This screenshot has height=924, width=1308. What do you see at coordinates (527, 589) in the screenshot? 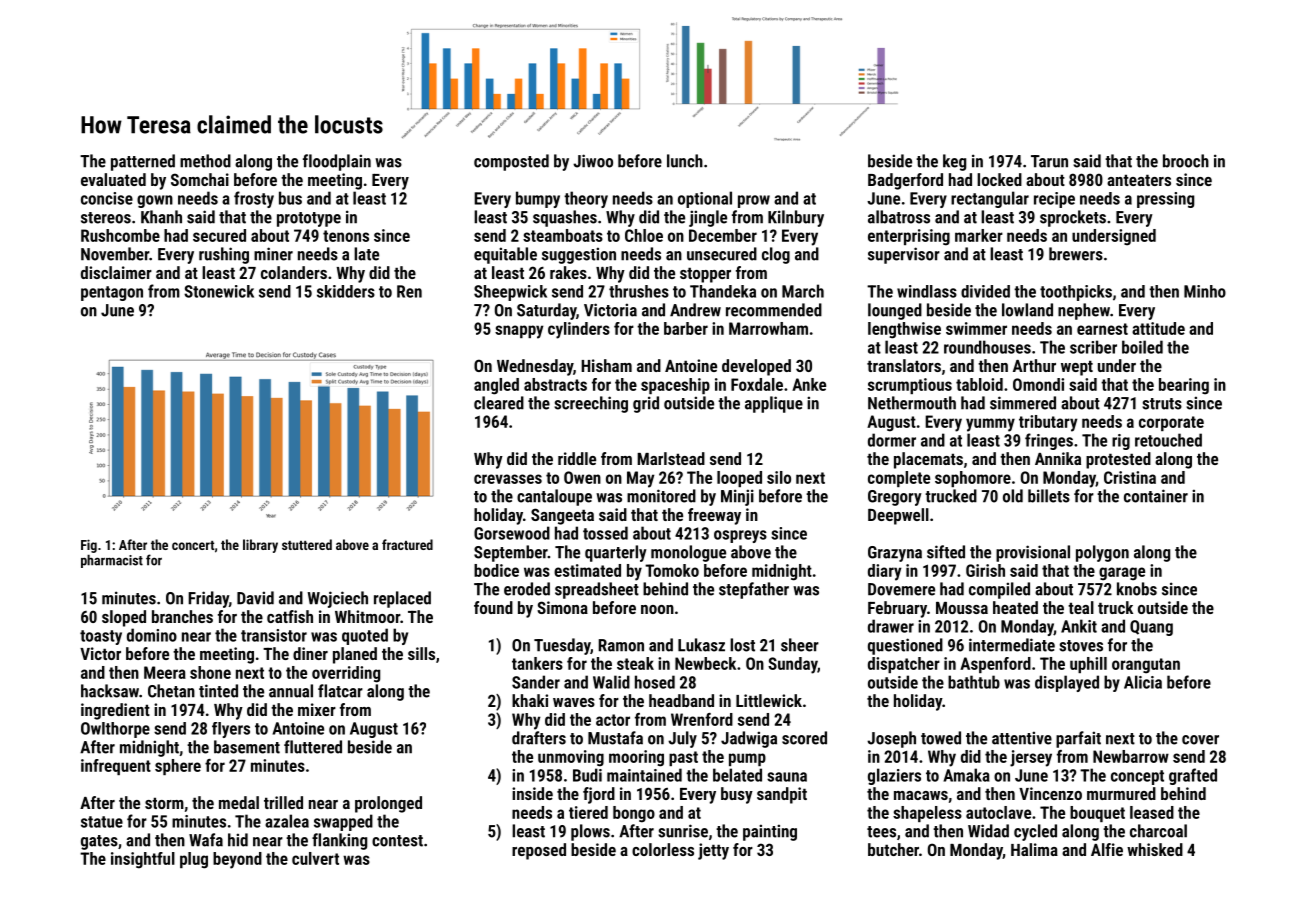
I see `eroded` at bounding box center [527, 589].
